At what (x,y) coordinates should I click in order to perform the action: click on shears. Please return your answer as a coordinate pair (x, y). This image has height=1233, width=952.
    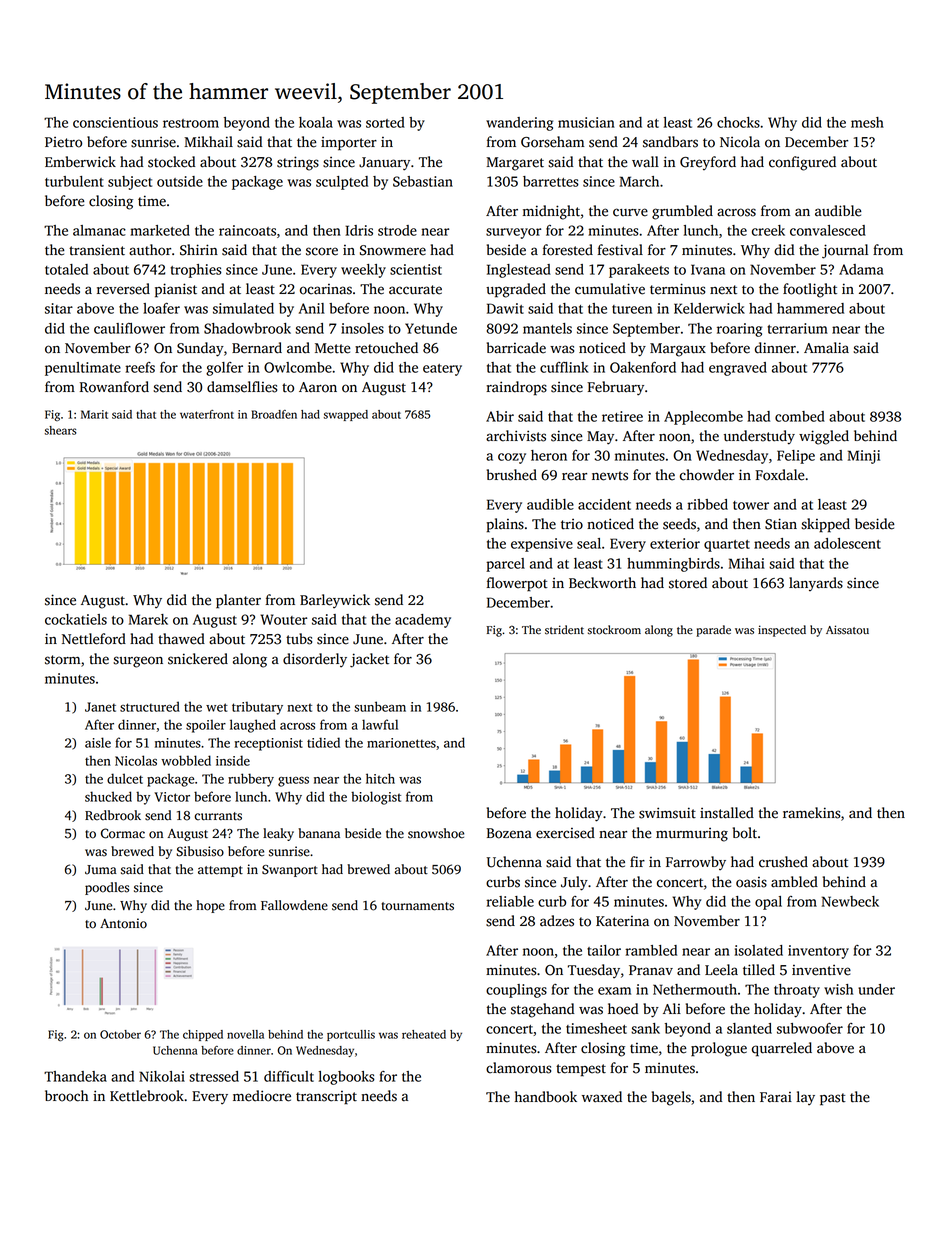
    Looking at the image, I should click on (60, 430).
